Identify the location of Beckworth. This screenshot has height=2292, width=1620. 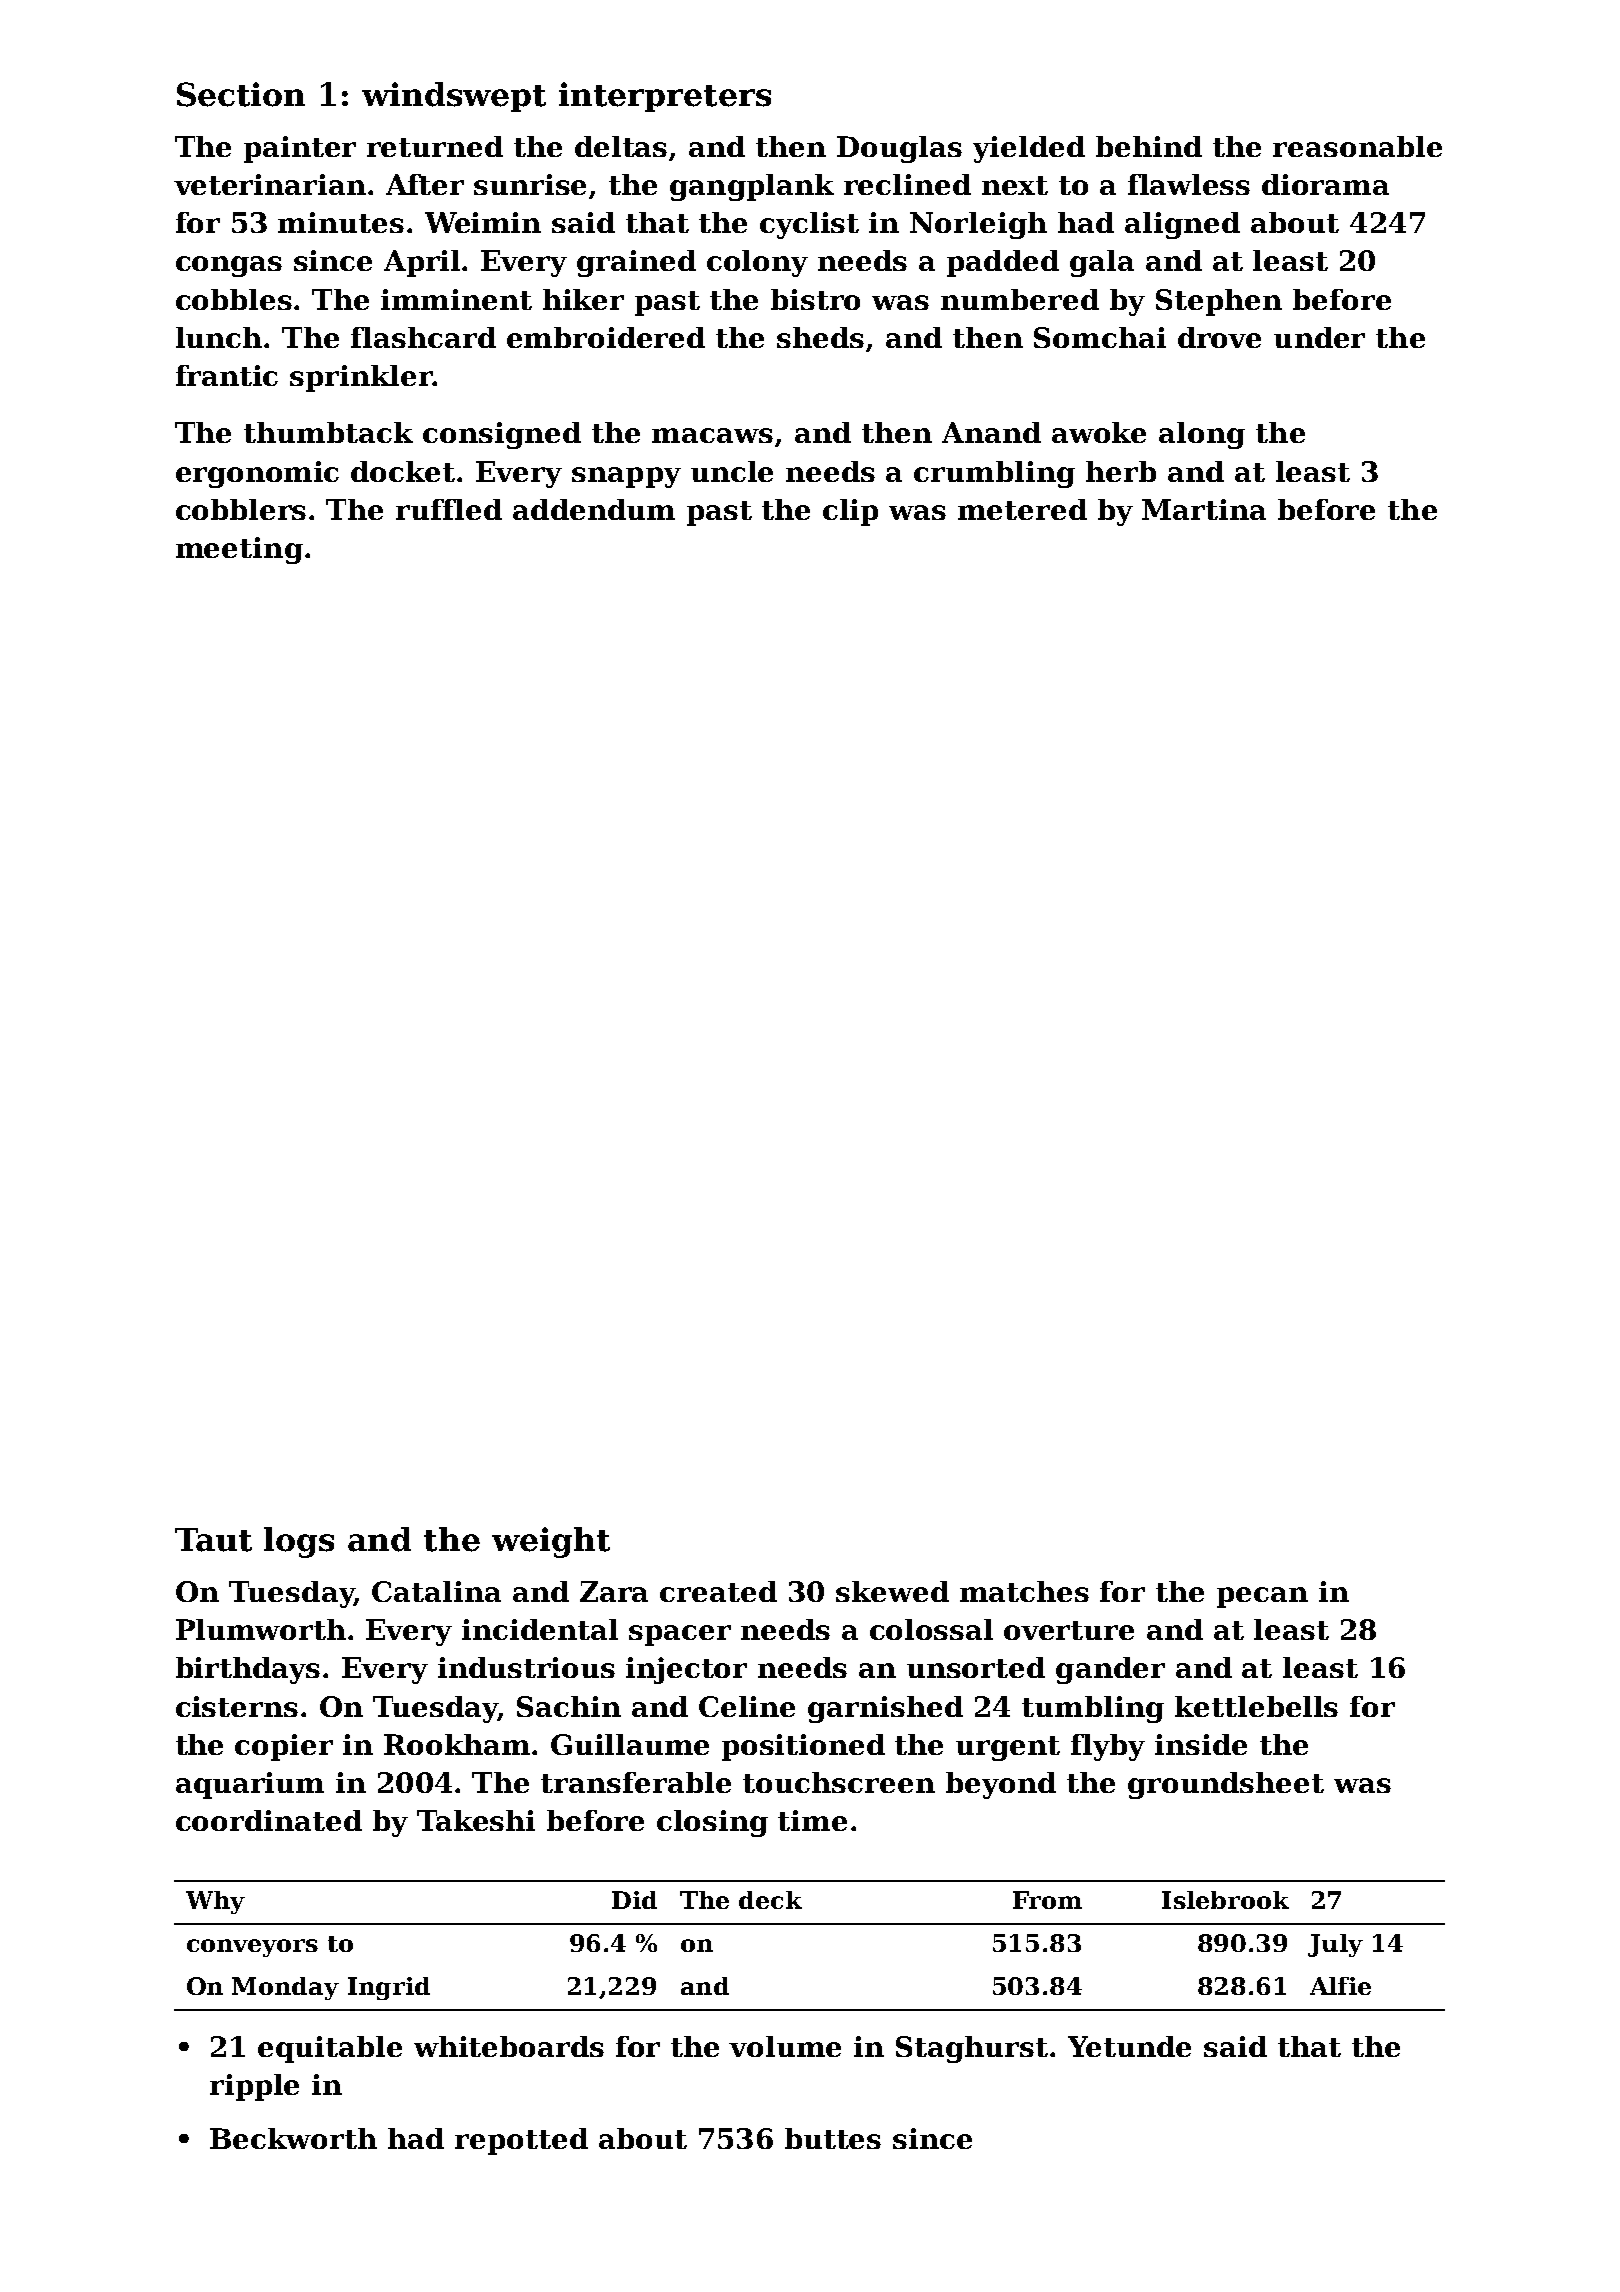
(293, 2138).
